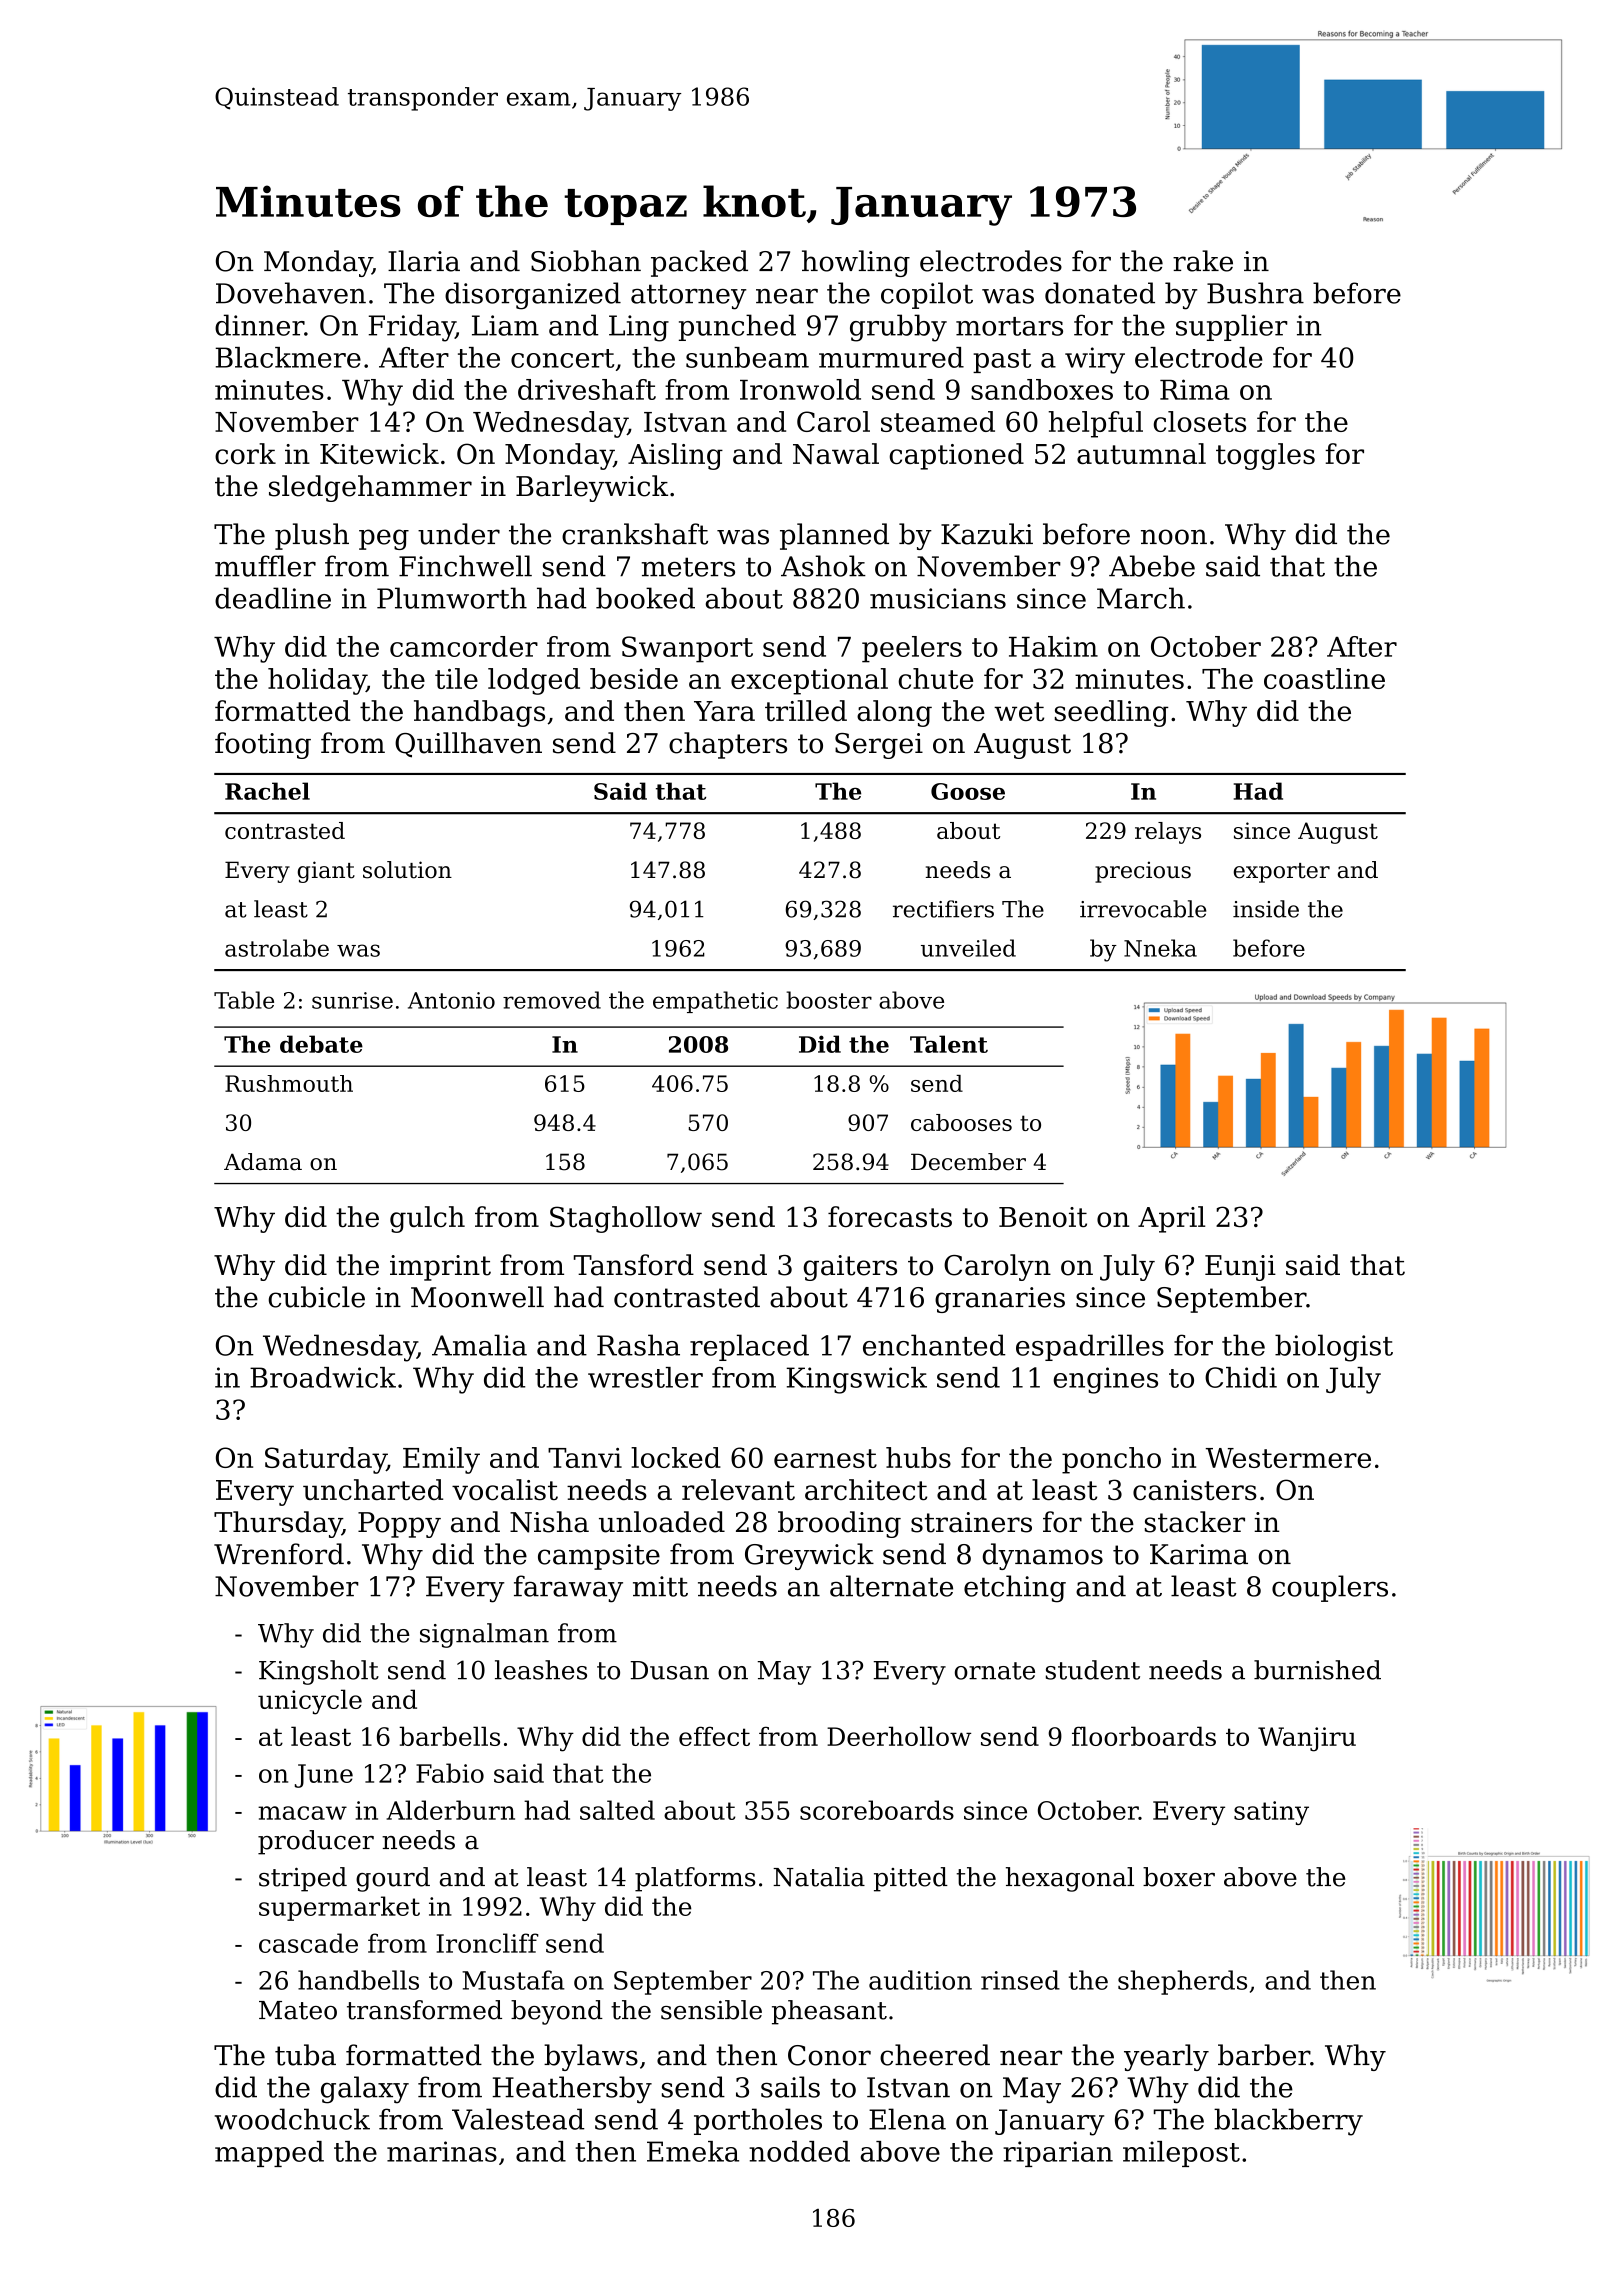  I want to click on marinas, so click(442, 2151).
